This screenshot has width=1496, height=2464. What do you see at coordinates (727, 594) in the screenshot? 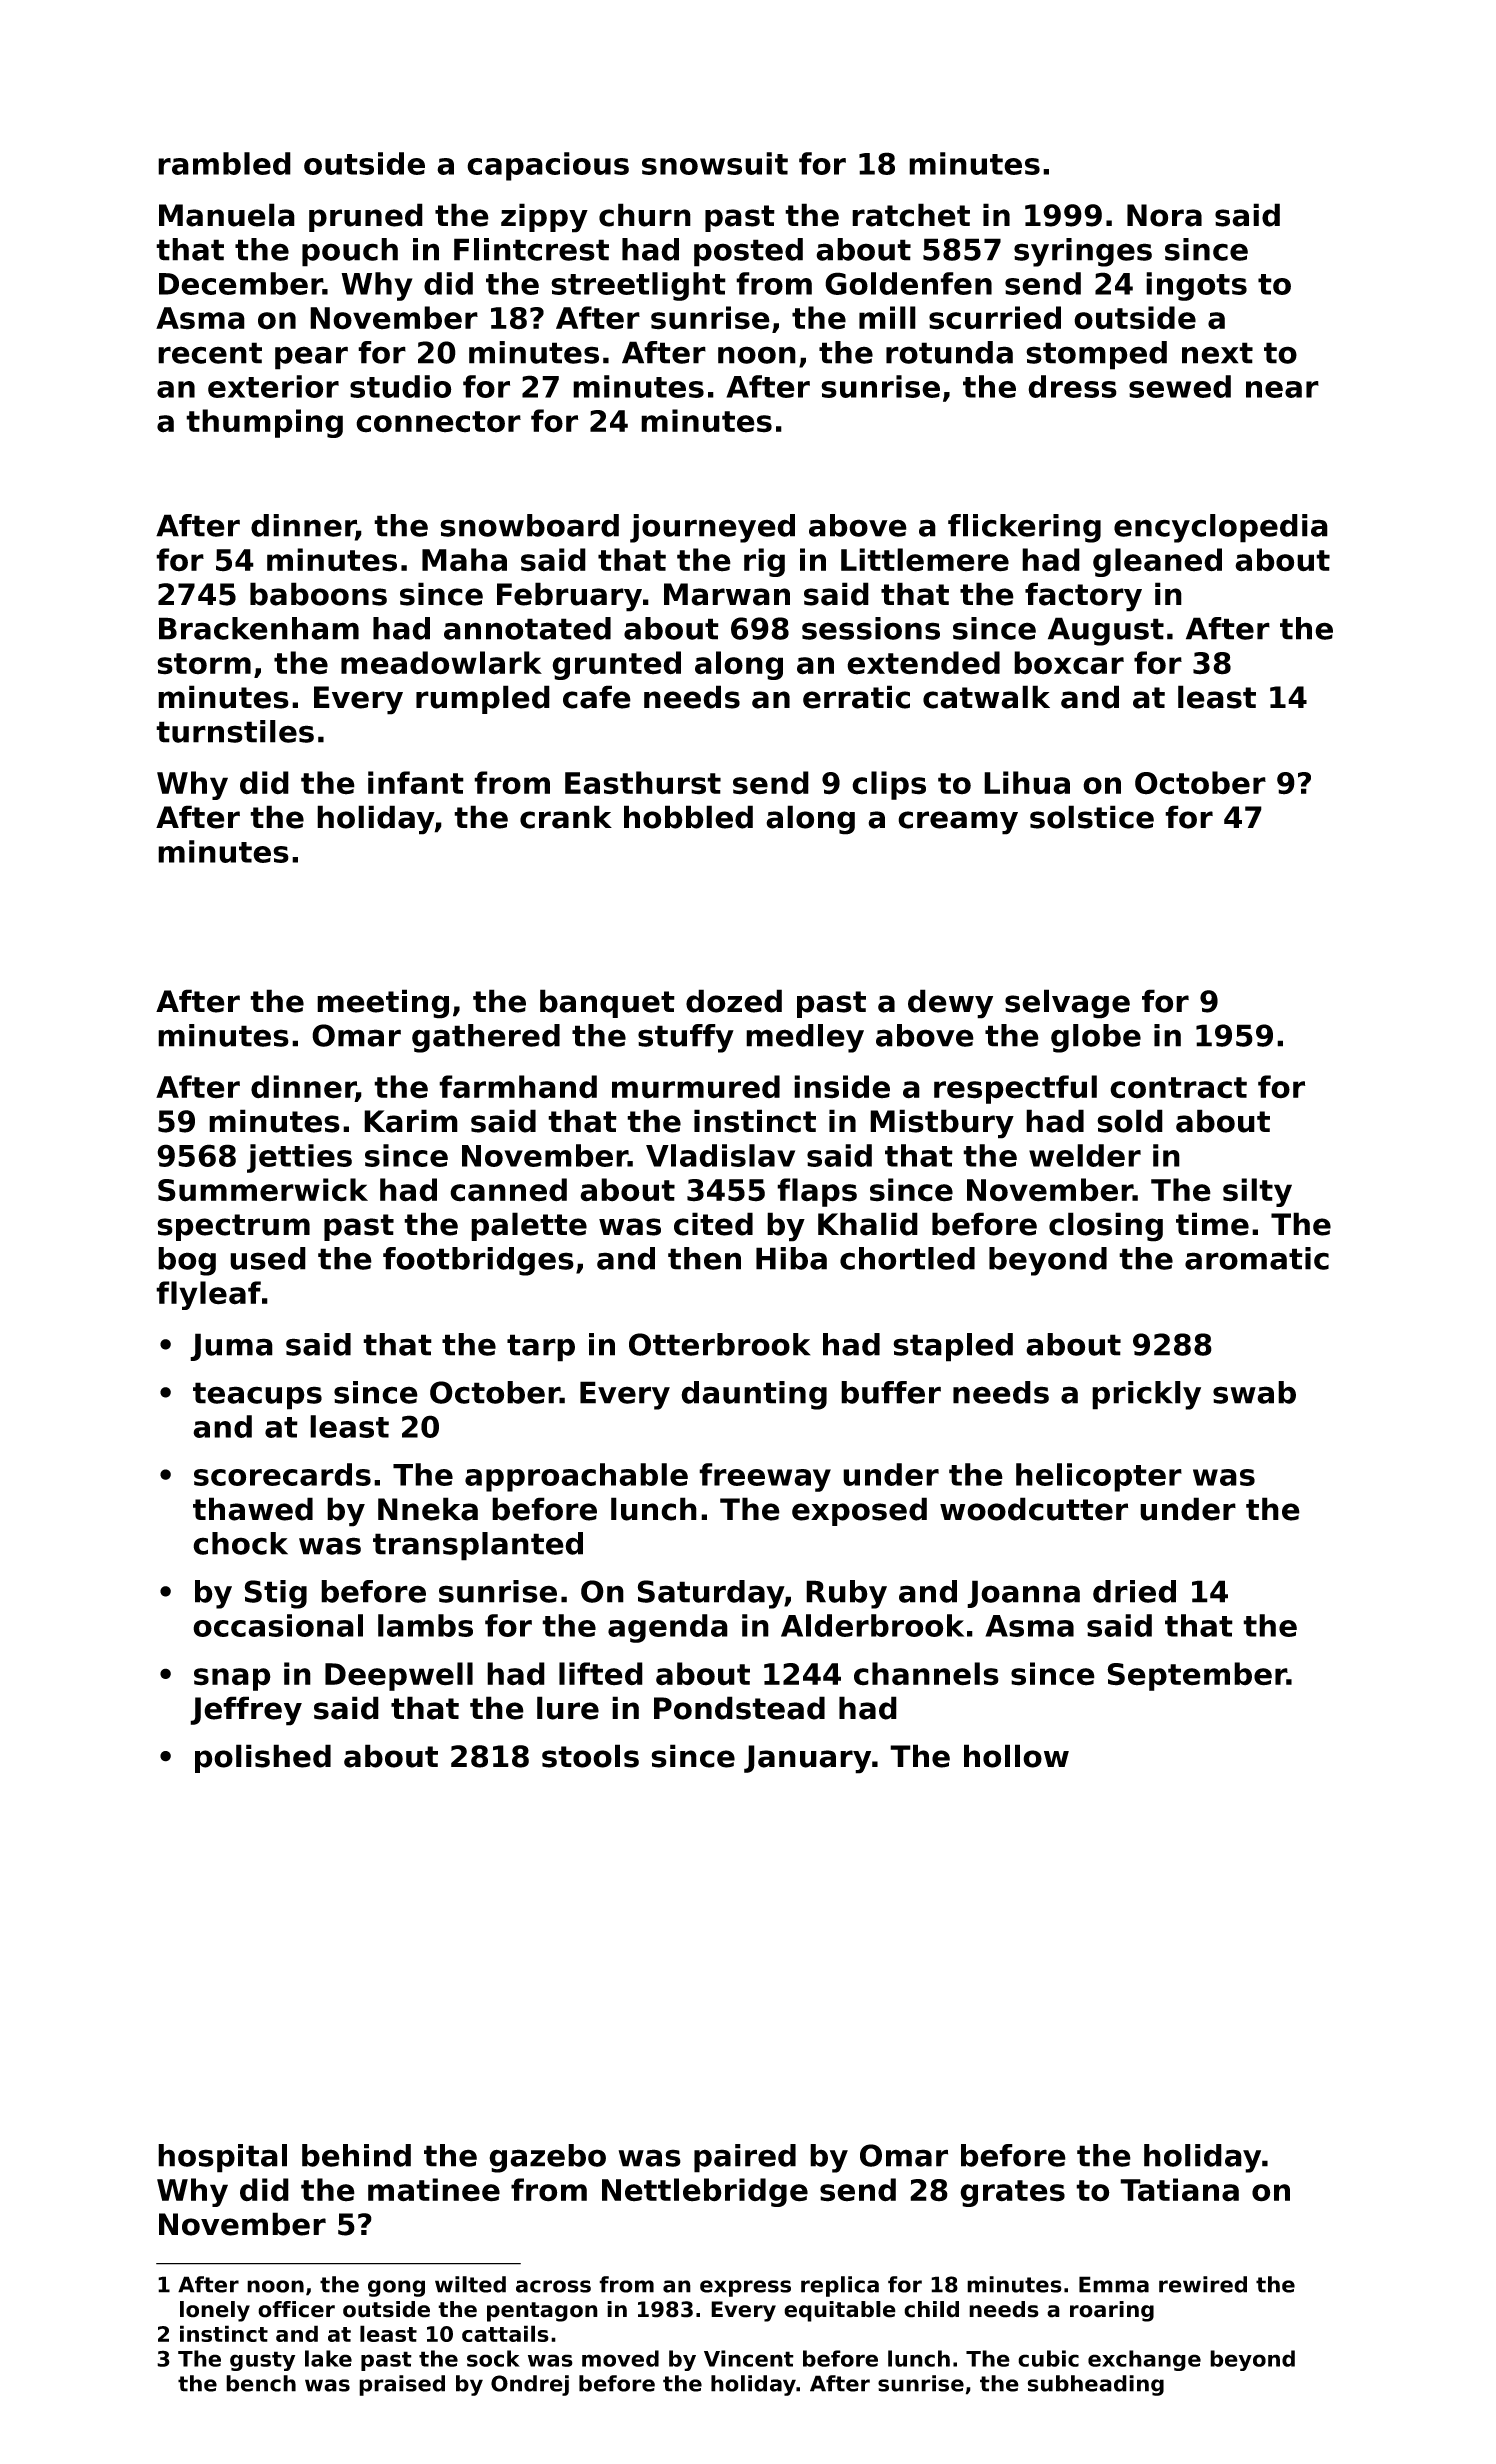
I see `Marwan` at bounding box center [727, 594].
